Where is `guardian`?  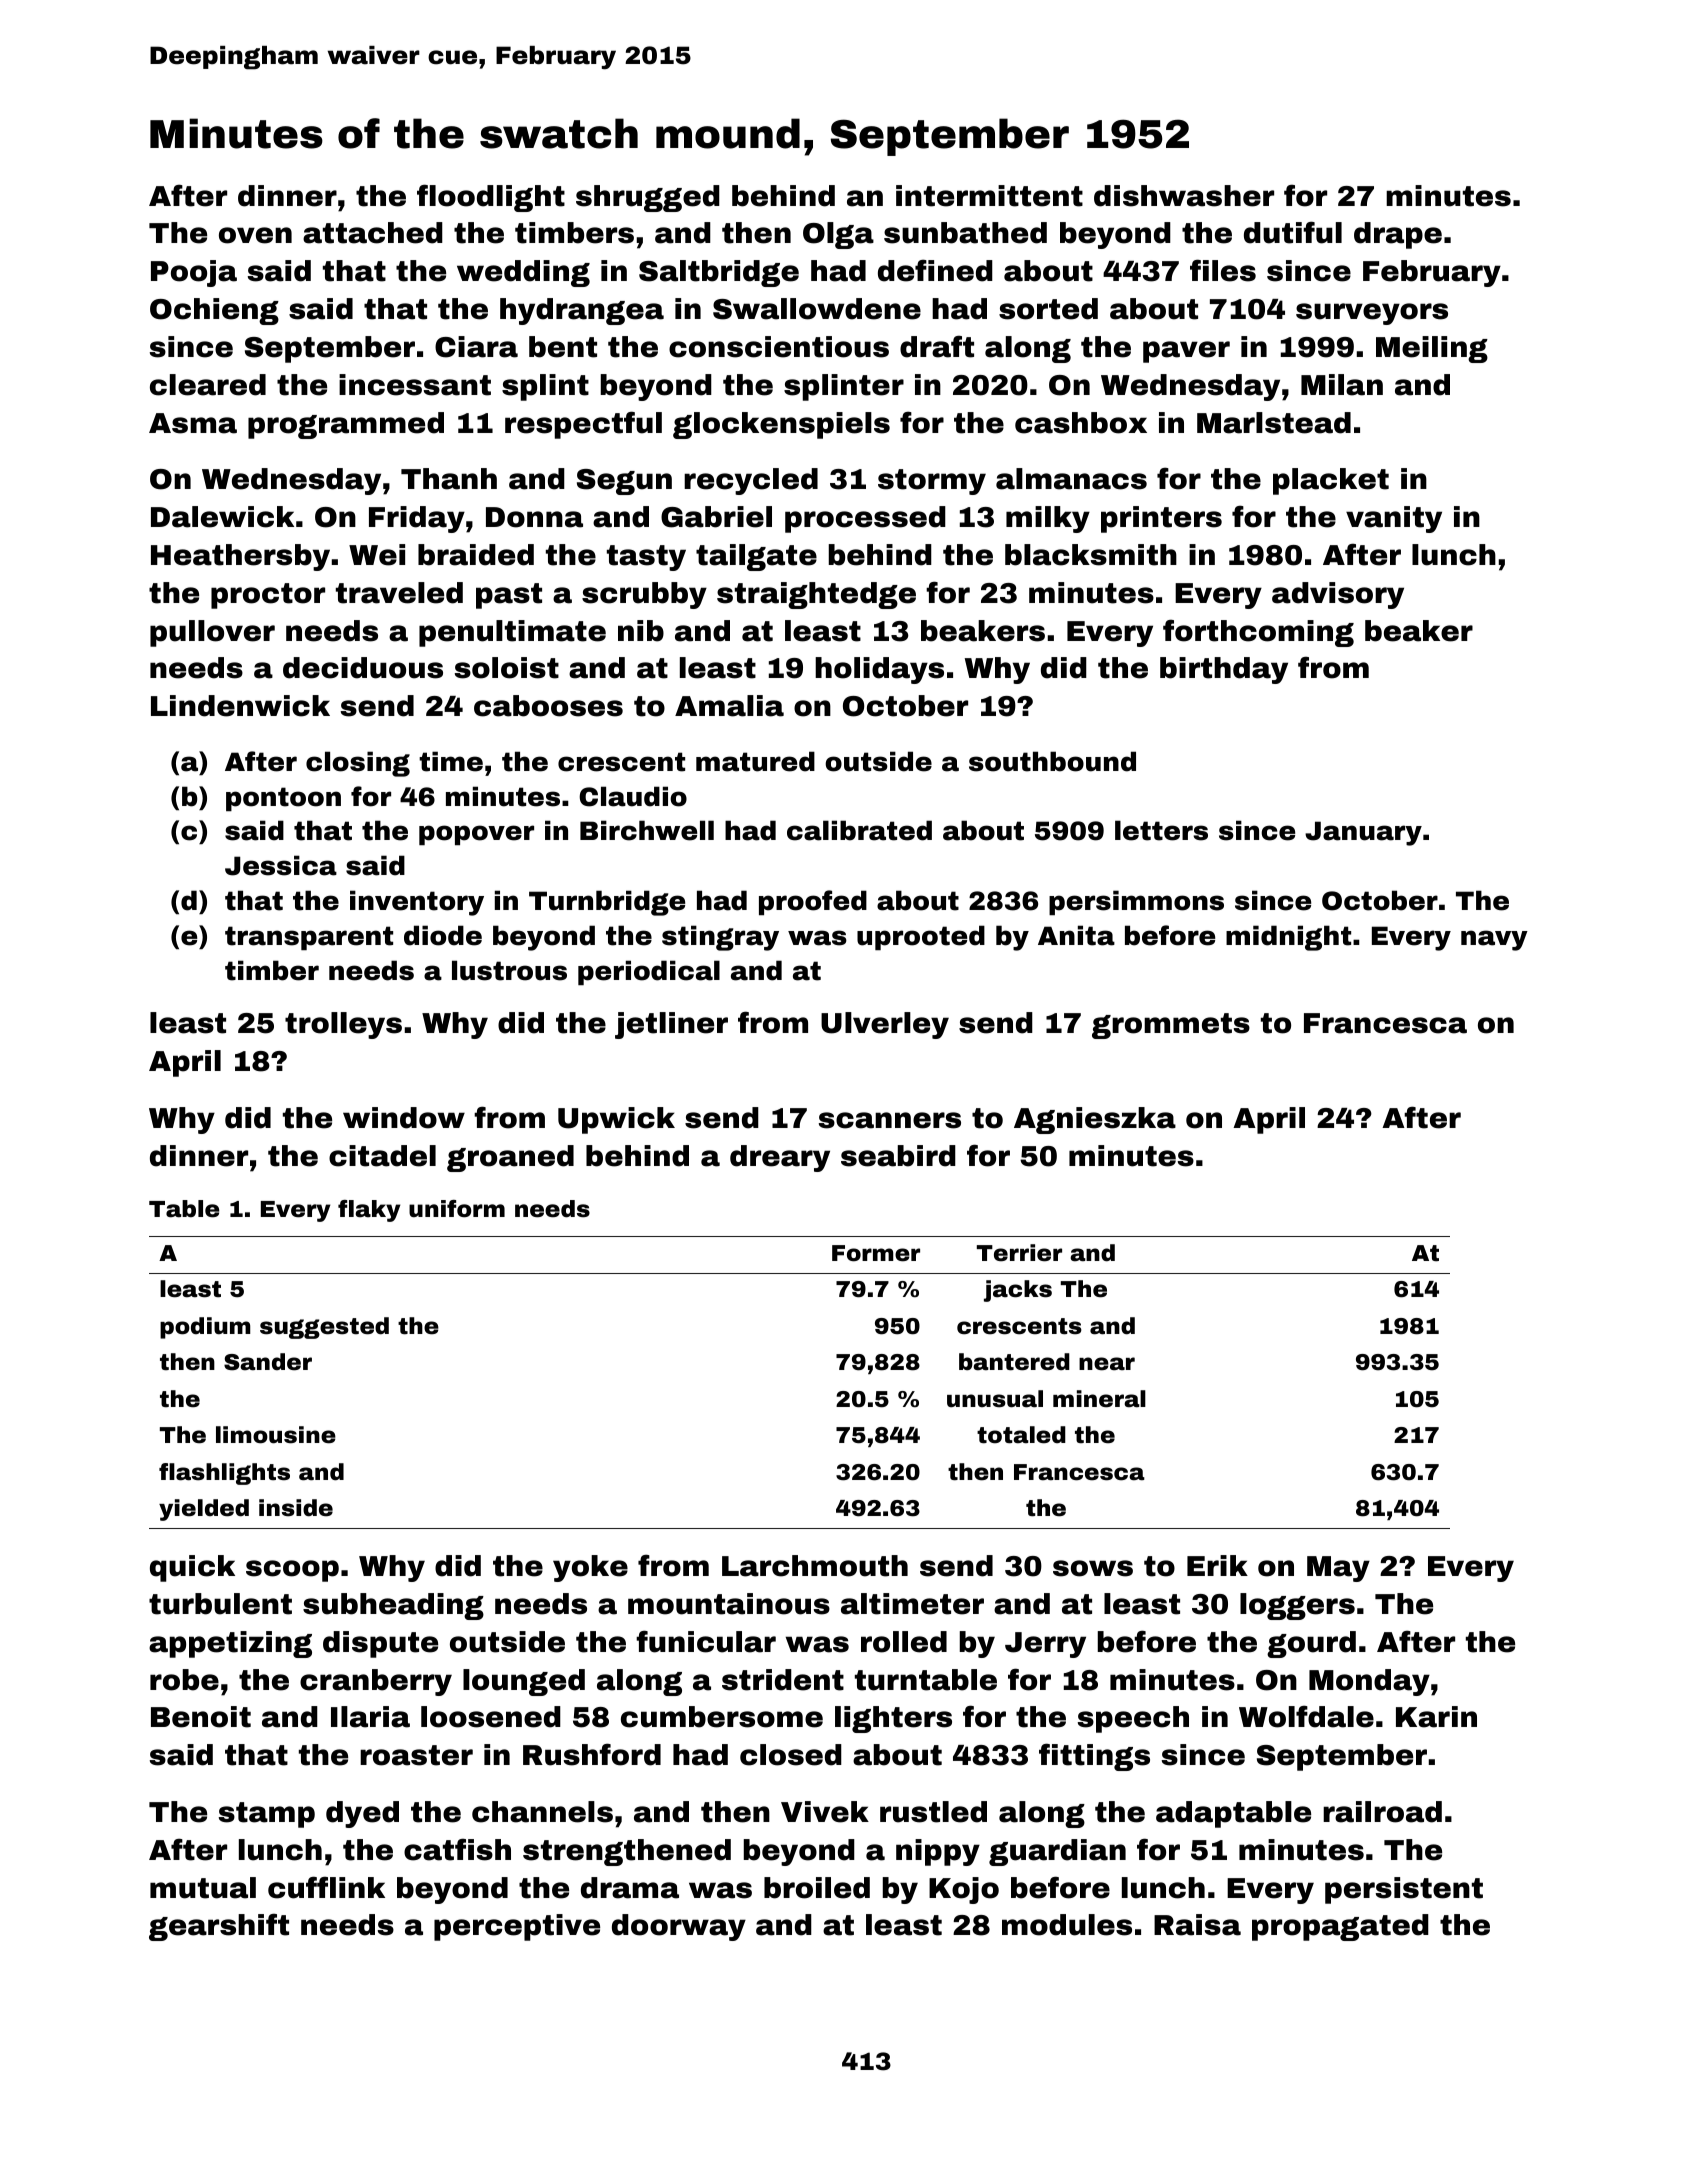
guardian is located at coordinates (1057, 1852).
